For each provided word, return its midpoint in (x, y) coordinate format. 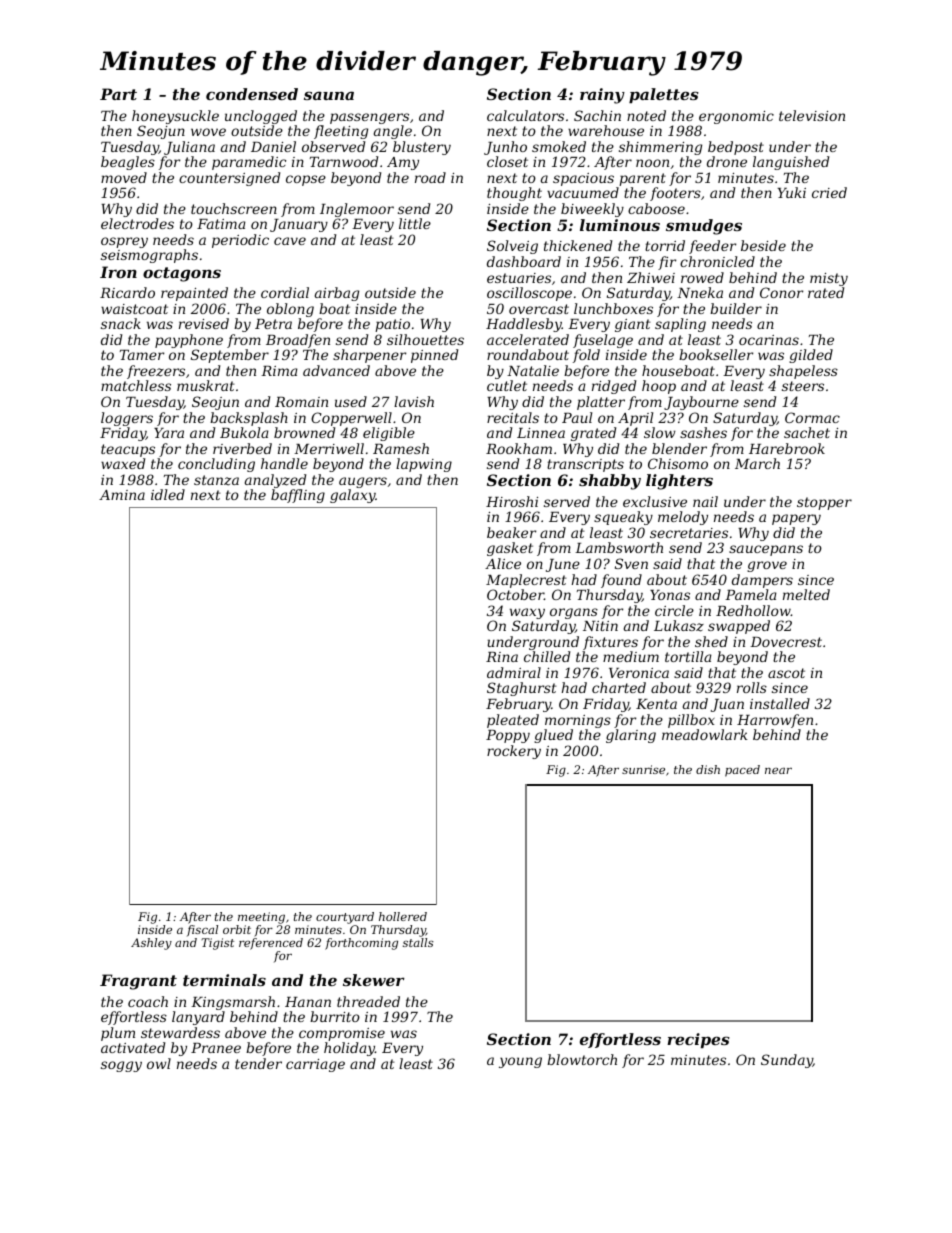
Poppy (508, 736)
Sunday (787, 1061)
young (520, 1062)
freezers (156, 372)
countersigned (229, 179)
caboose (656, 208)
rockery (514, 752)
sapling (680, 325)
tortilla (688, 656)
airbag (337, 294)
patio (392, 325)
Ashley (151, 944)
